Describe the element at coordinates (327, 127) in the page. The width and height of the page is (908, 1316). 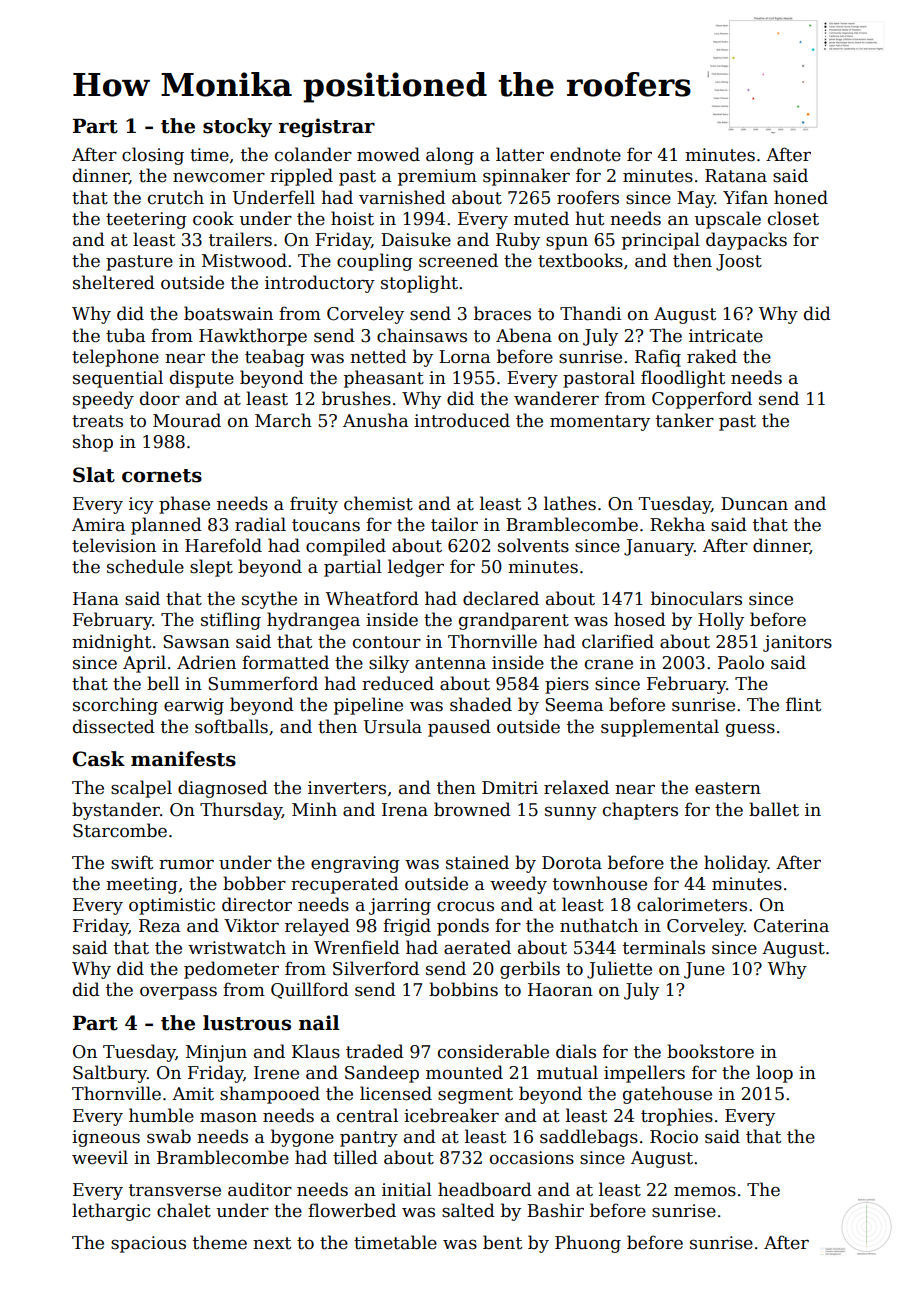
I see `registrar` at that location.
